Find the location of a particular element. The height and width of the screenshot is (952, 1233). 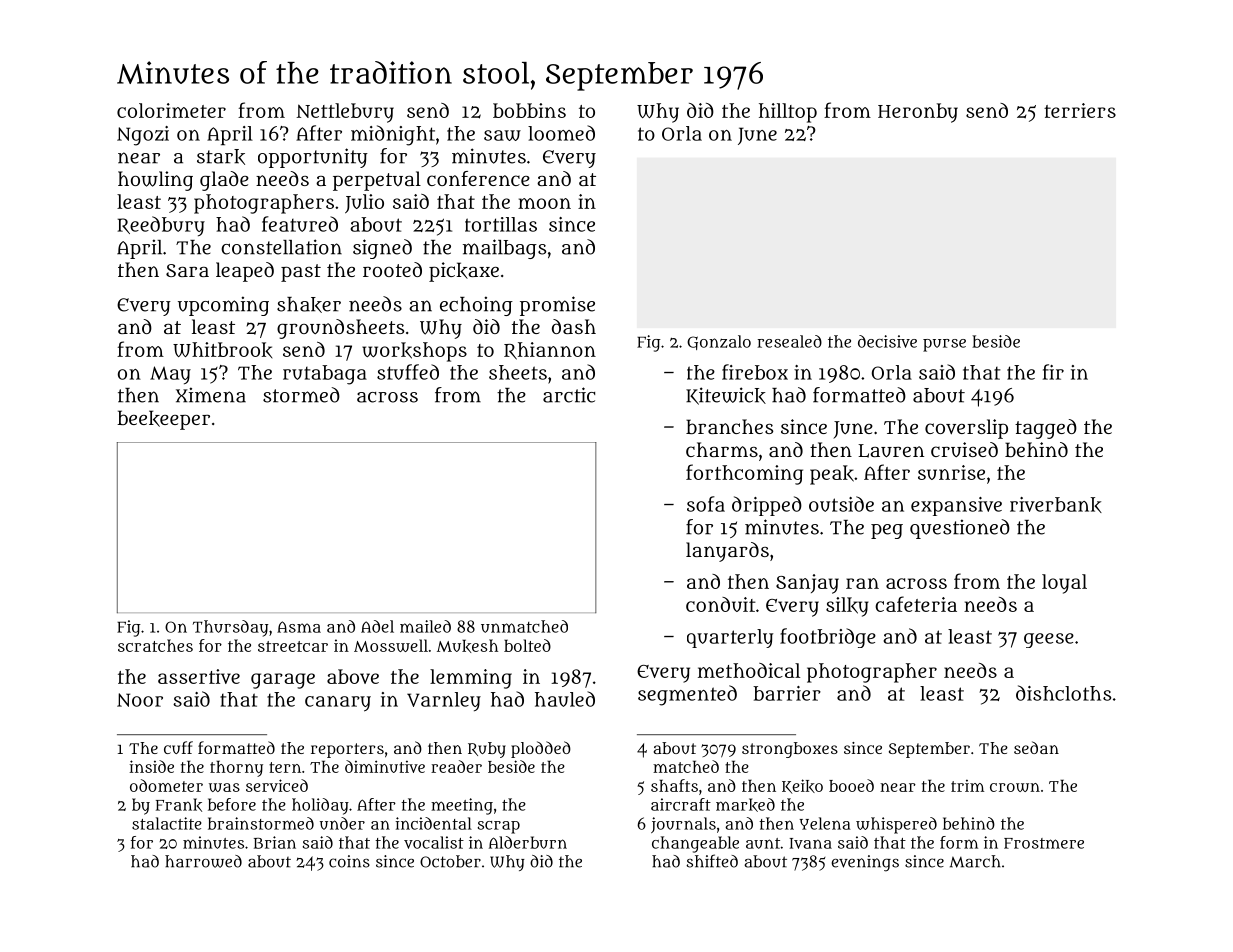

opportunity is located at coordinates (313, 158).
